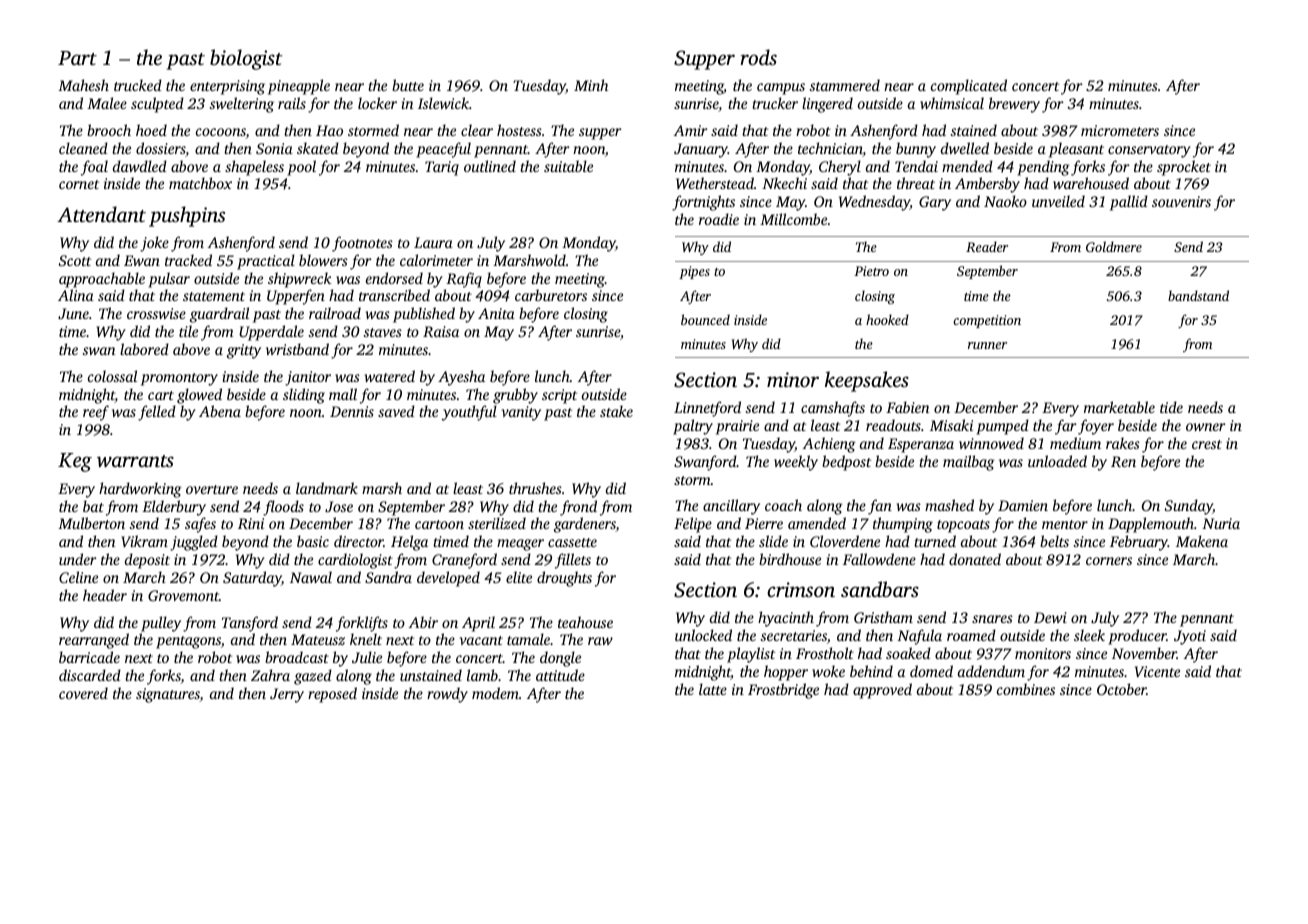 This document has height=924, width=1308. Describe the element at coordinates (1129, 203) in the document. I see `pallid` at that location.
